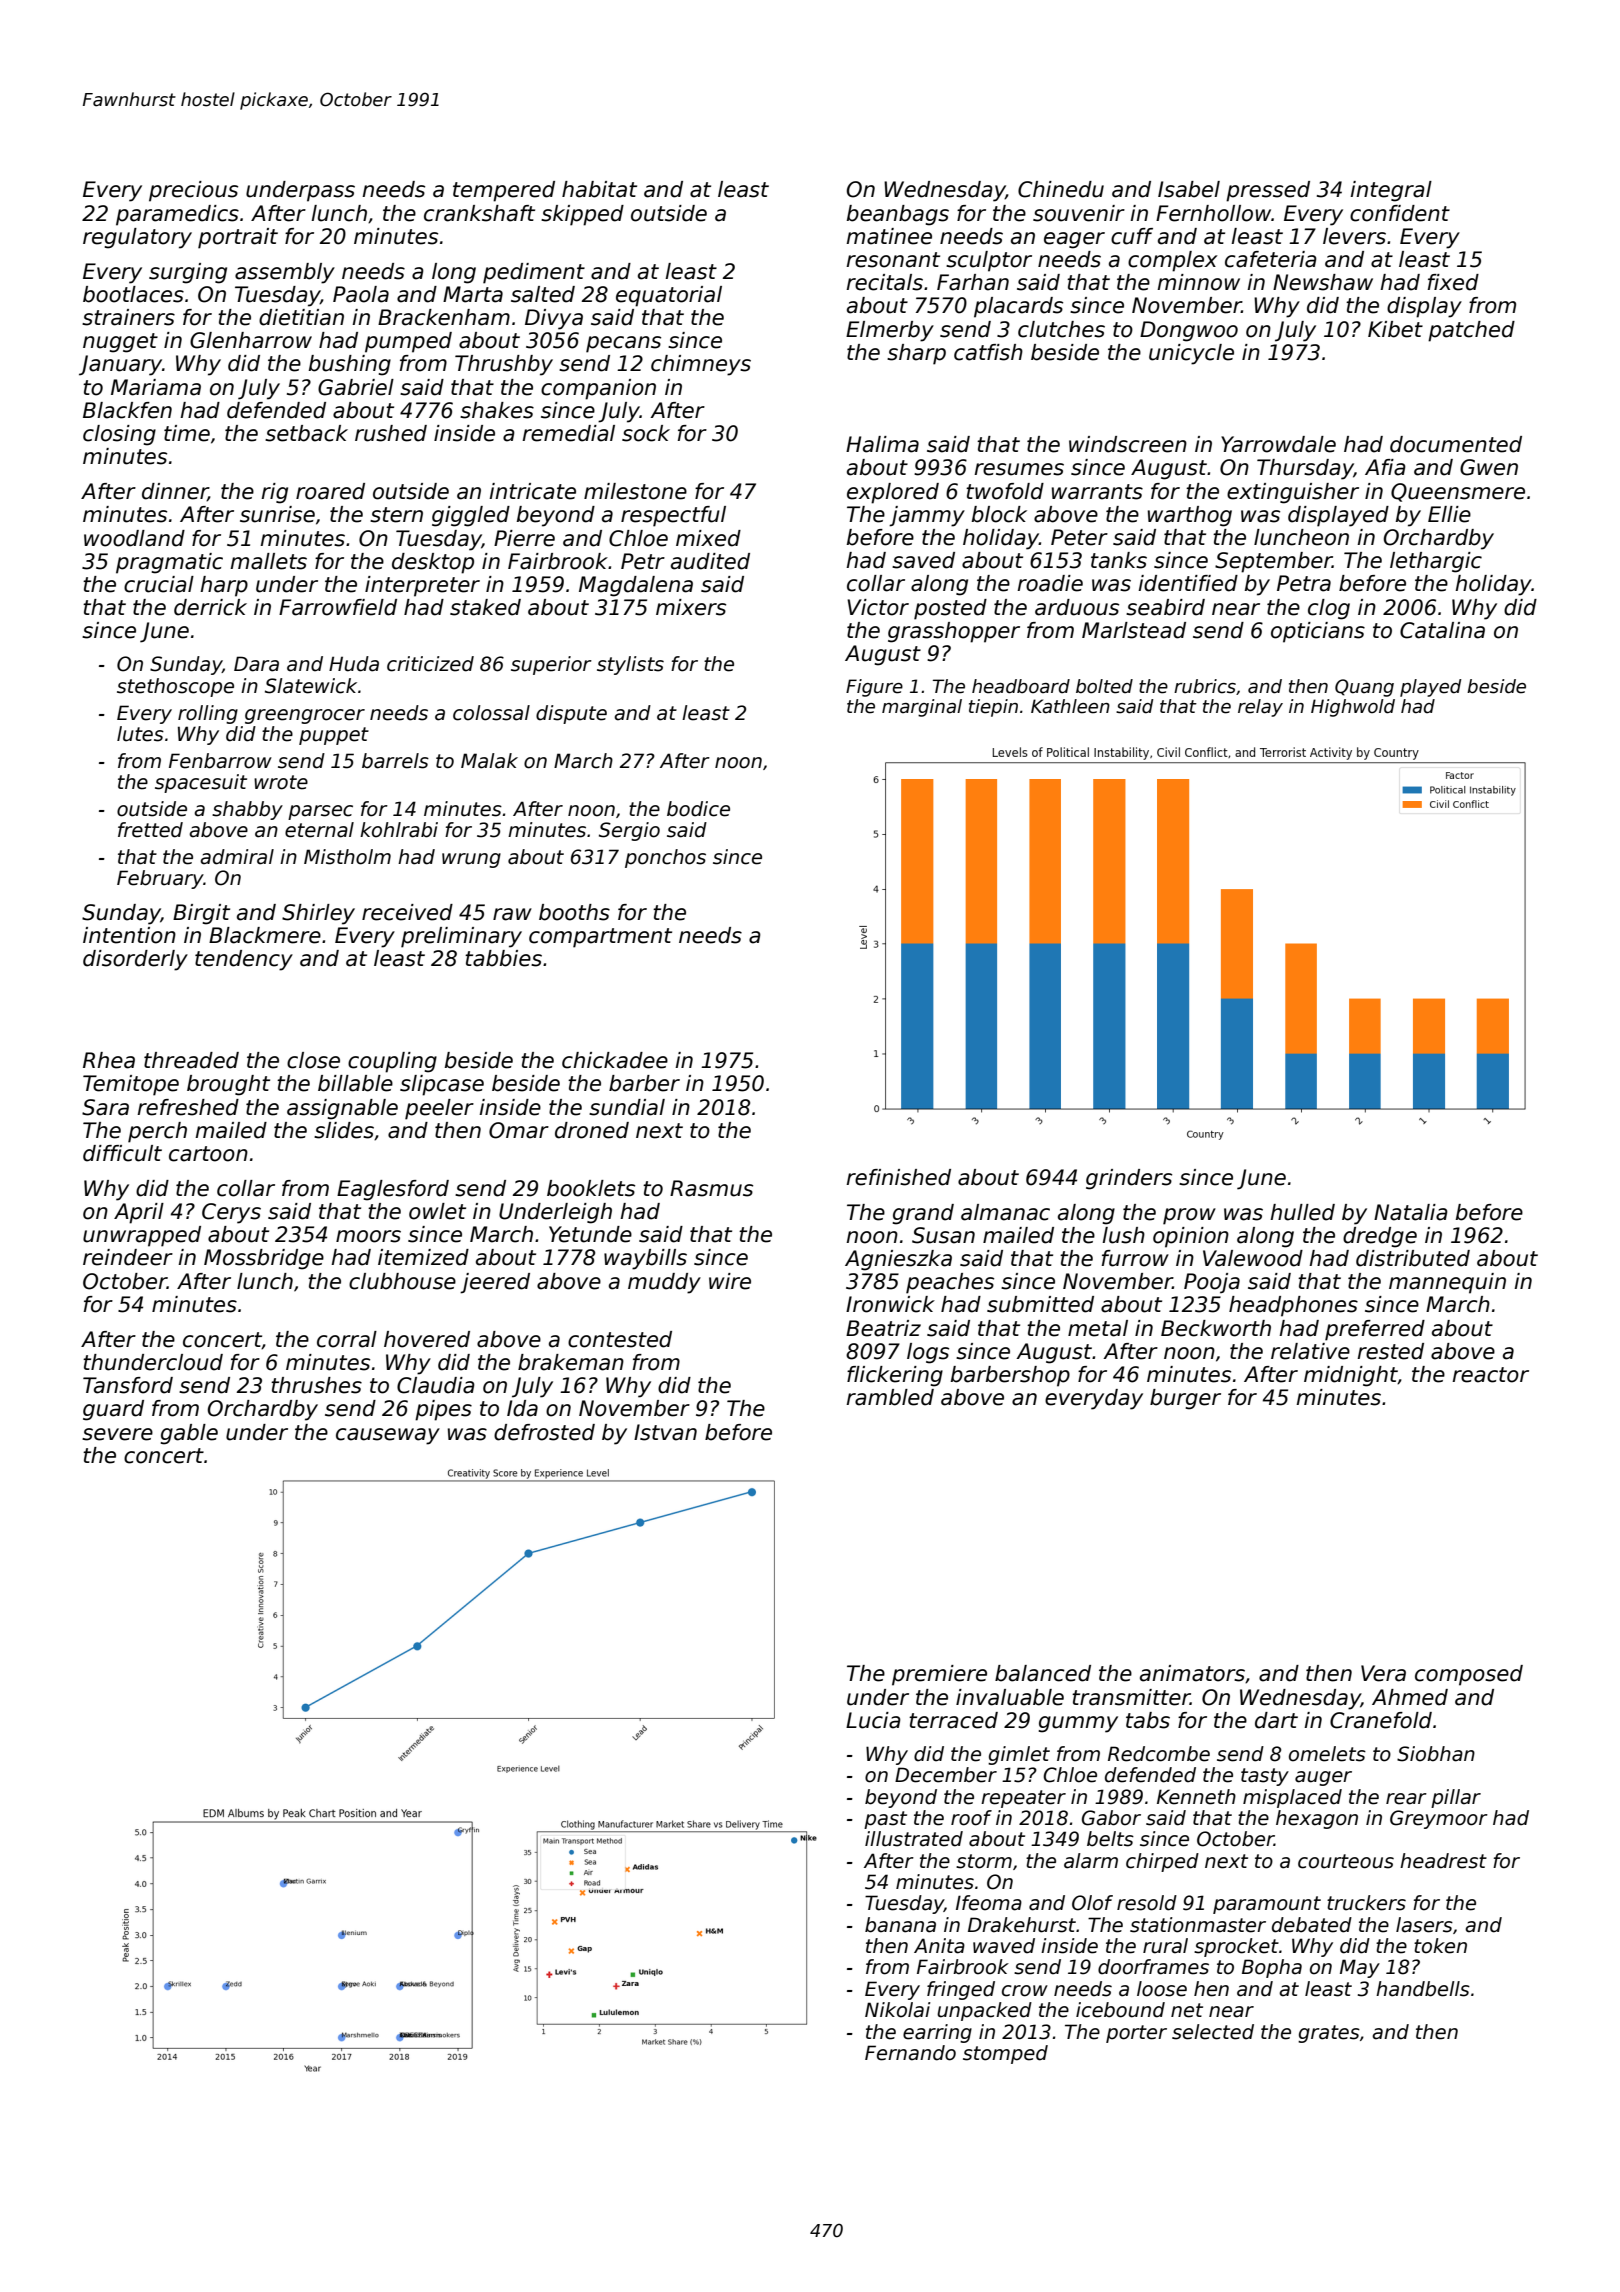 This screenshot has height=2292, width=1620. What do you see at coordinates (1436, 562) in the screenshot?
I see `lethargic` at bounding box center [1436, 562].
